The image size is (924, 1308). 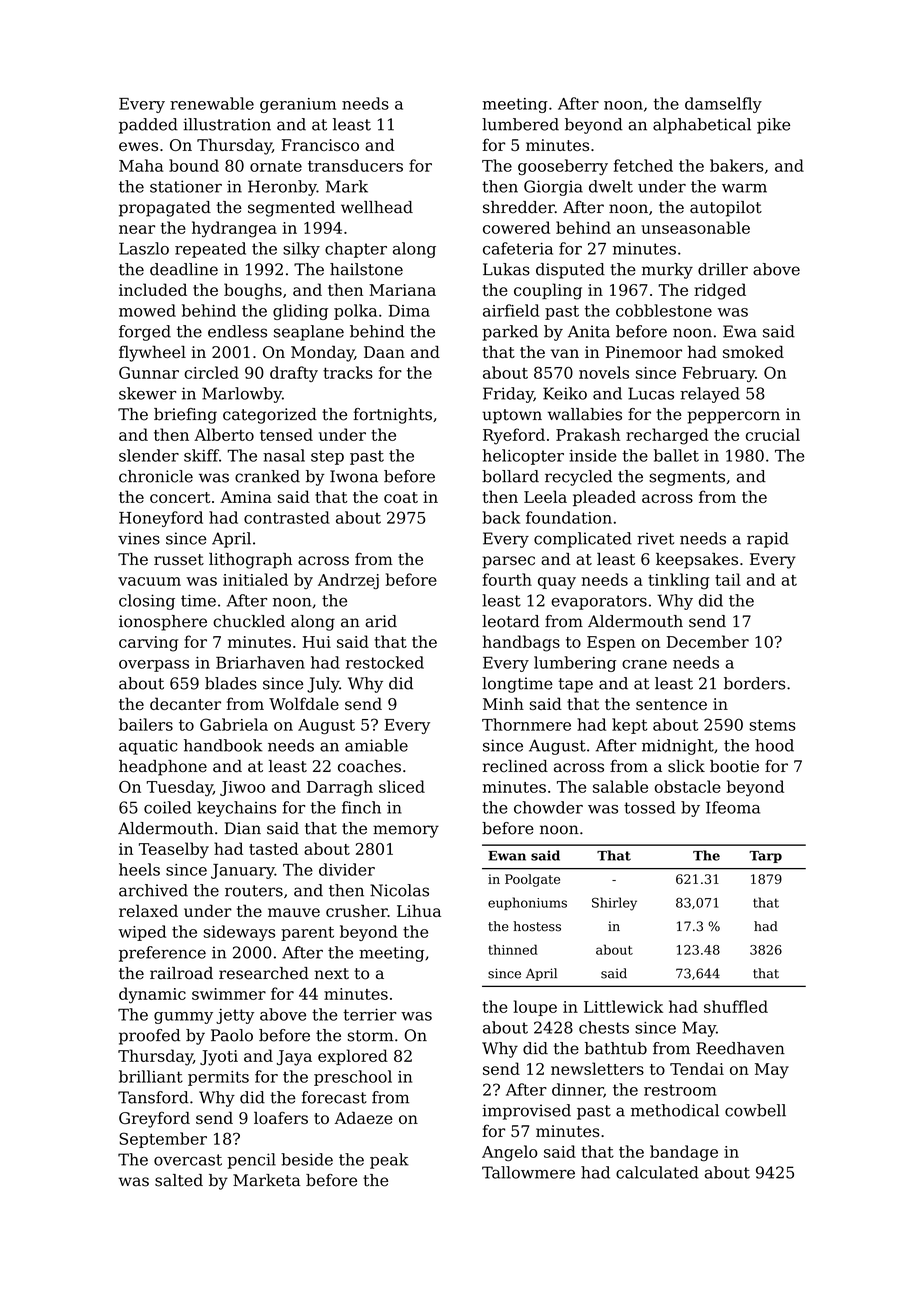 I want to click on autopilot, so click(x=726, y=209).
